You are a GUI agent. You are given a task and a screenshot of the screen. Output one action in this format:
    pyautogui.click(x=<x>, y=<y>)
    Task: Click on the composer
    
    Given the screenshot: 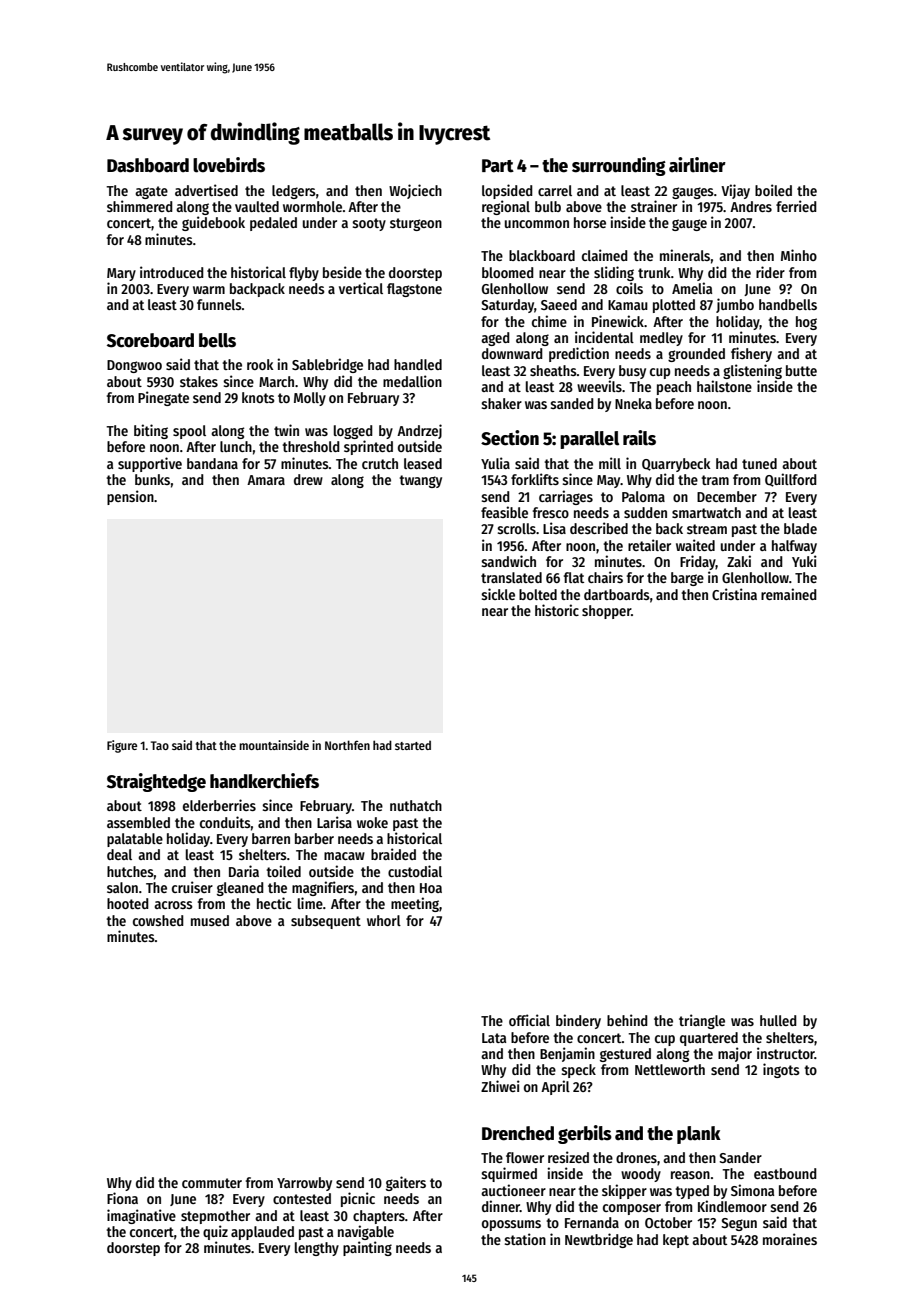 What is the action you would take?
    pyautogui.click(x=632, y=1209)
